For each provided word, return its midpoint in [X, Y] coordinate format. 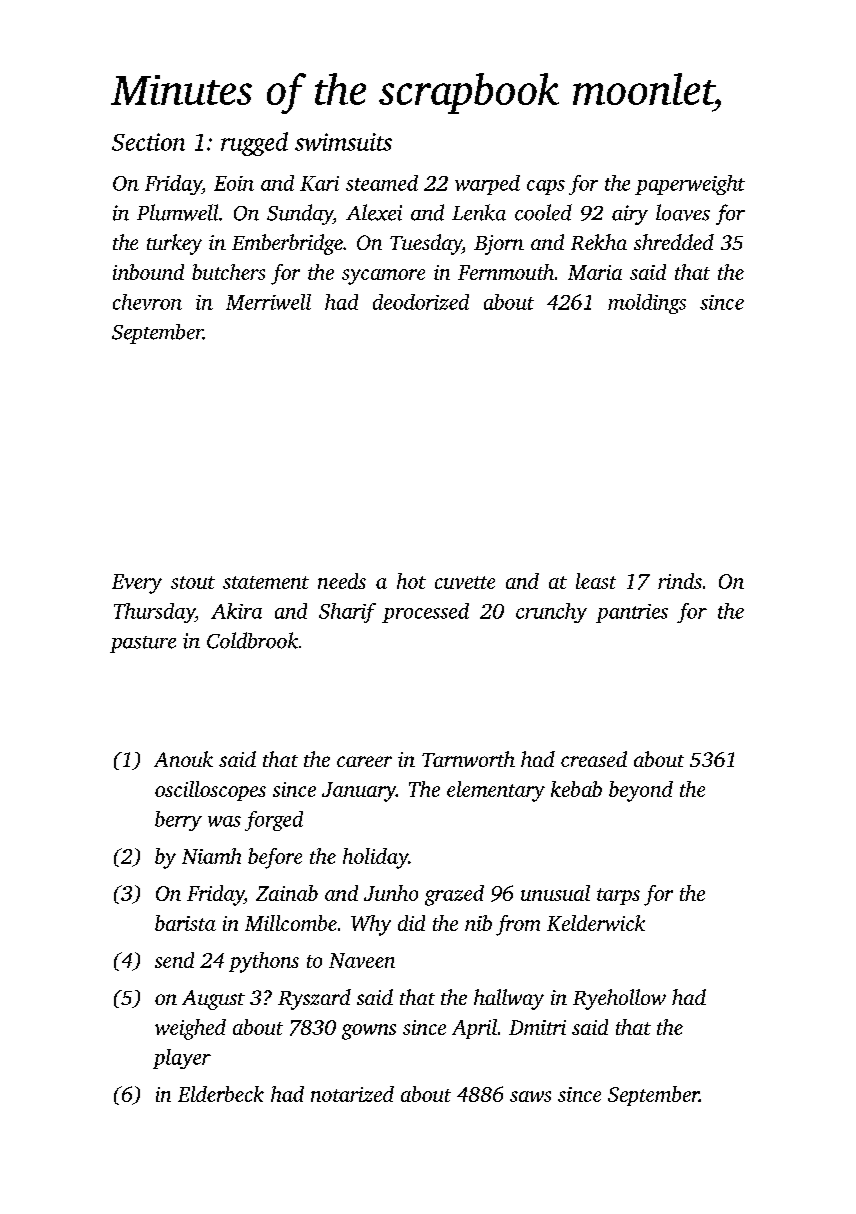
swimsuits [343, 142]
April [474, 1029]
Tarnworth [468, 759]
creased [594, 759]
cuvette [465, 582]
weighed [190, 1029]
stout [193, 582]
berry [178, 821]
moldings [647, 304]
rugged [254, 144]
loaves [683, 212]
